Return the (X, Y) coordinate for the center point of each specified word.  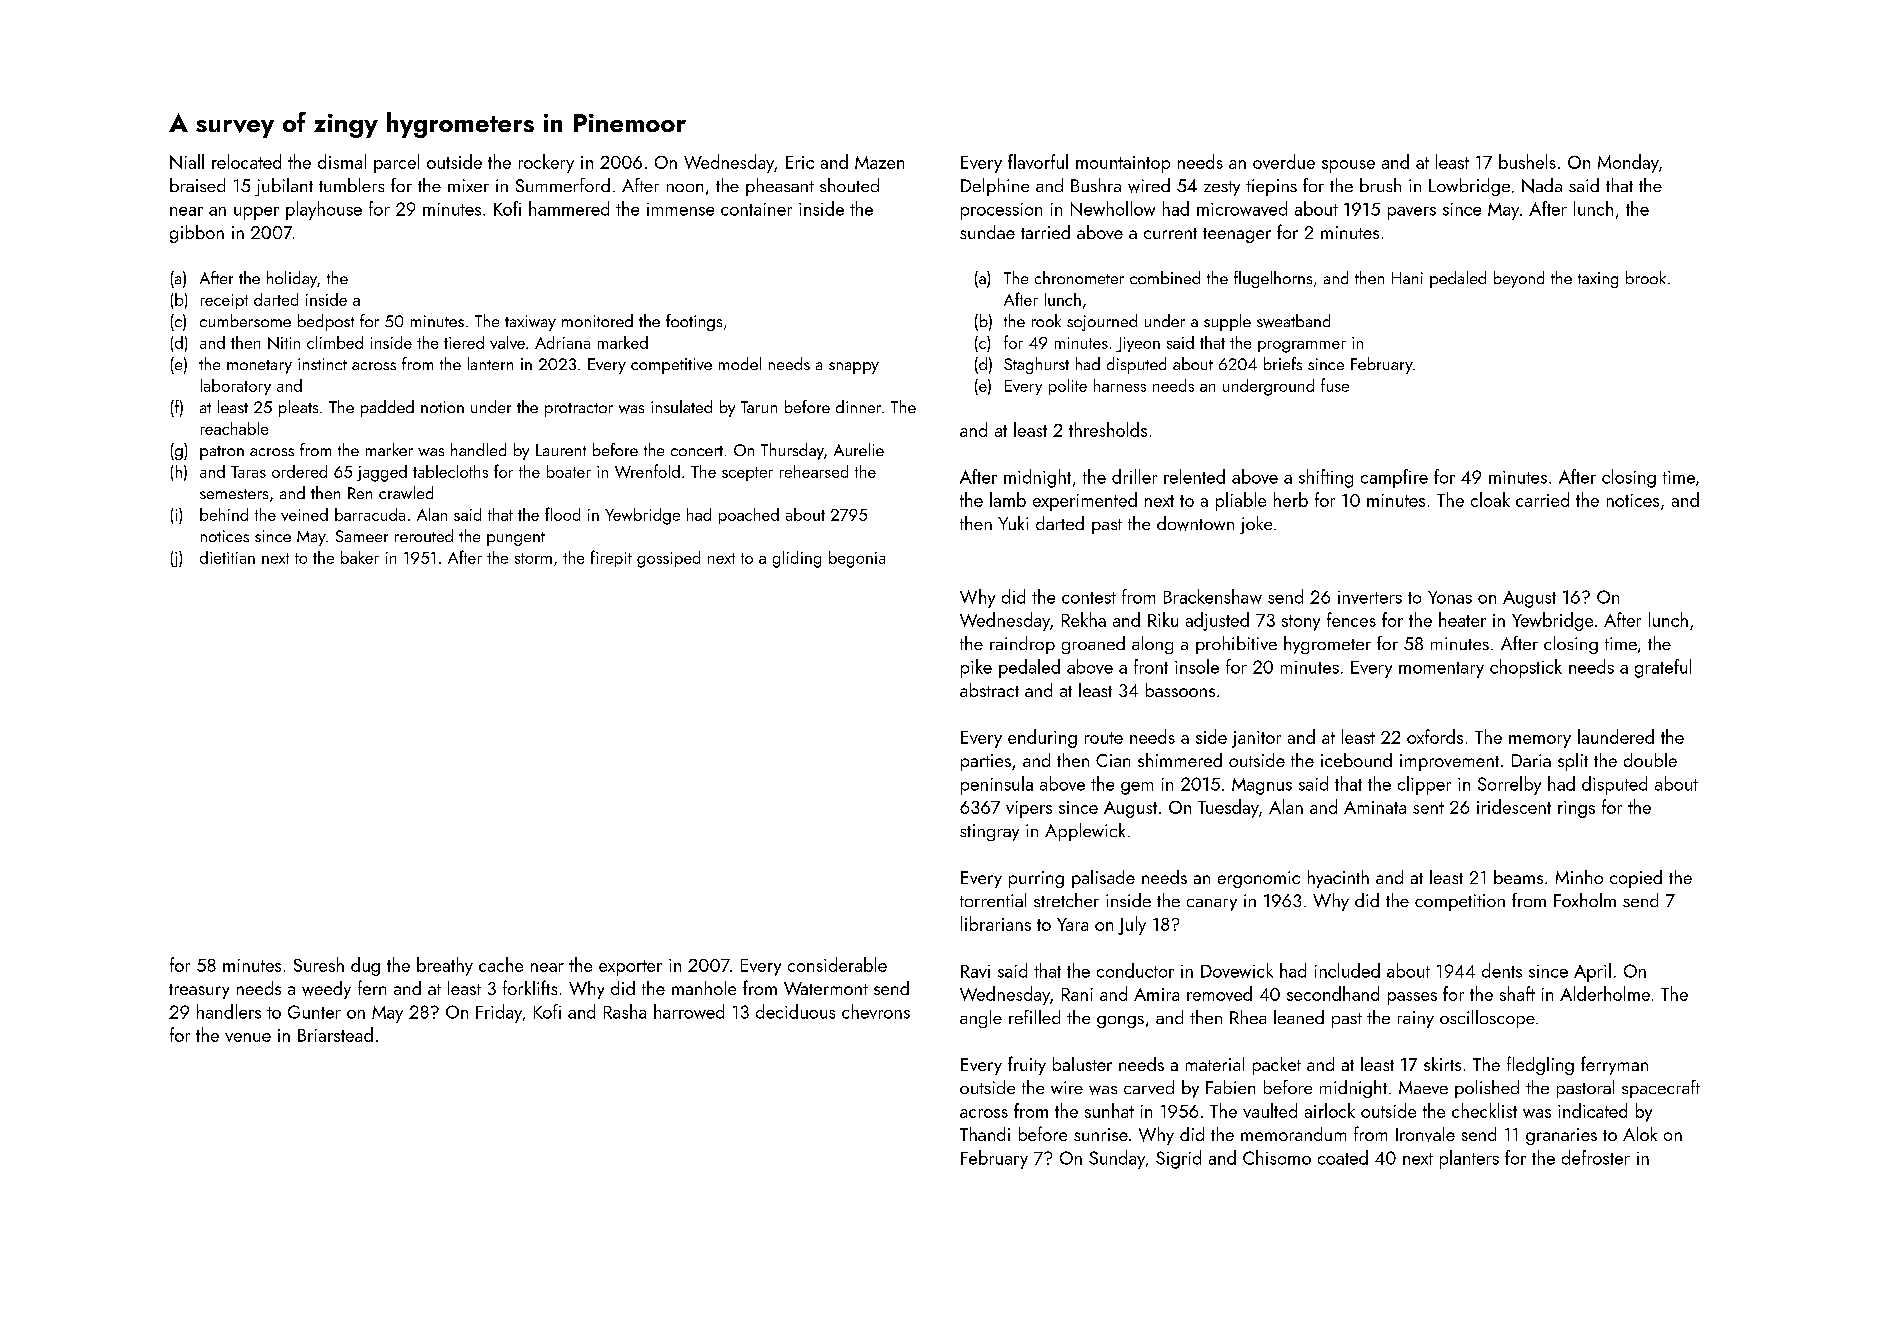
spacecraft (1661, 1089)
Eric (800, 162)
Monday (1628, 163)
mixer (468, 185)
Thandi (985, 1134)
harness (1120, 385)
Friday (499, 1013)
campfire (1394, 478)
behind (224, 514)
